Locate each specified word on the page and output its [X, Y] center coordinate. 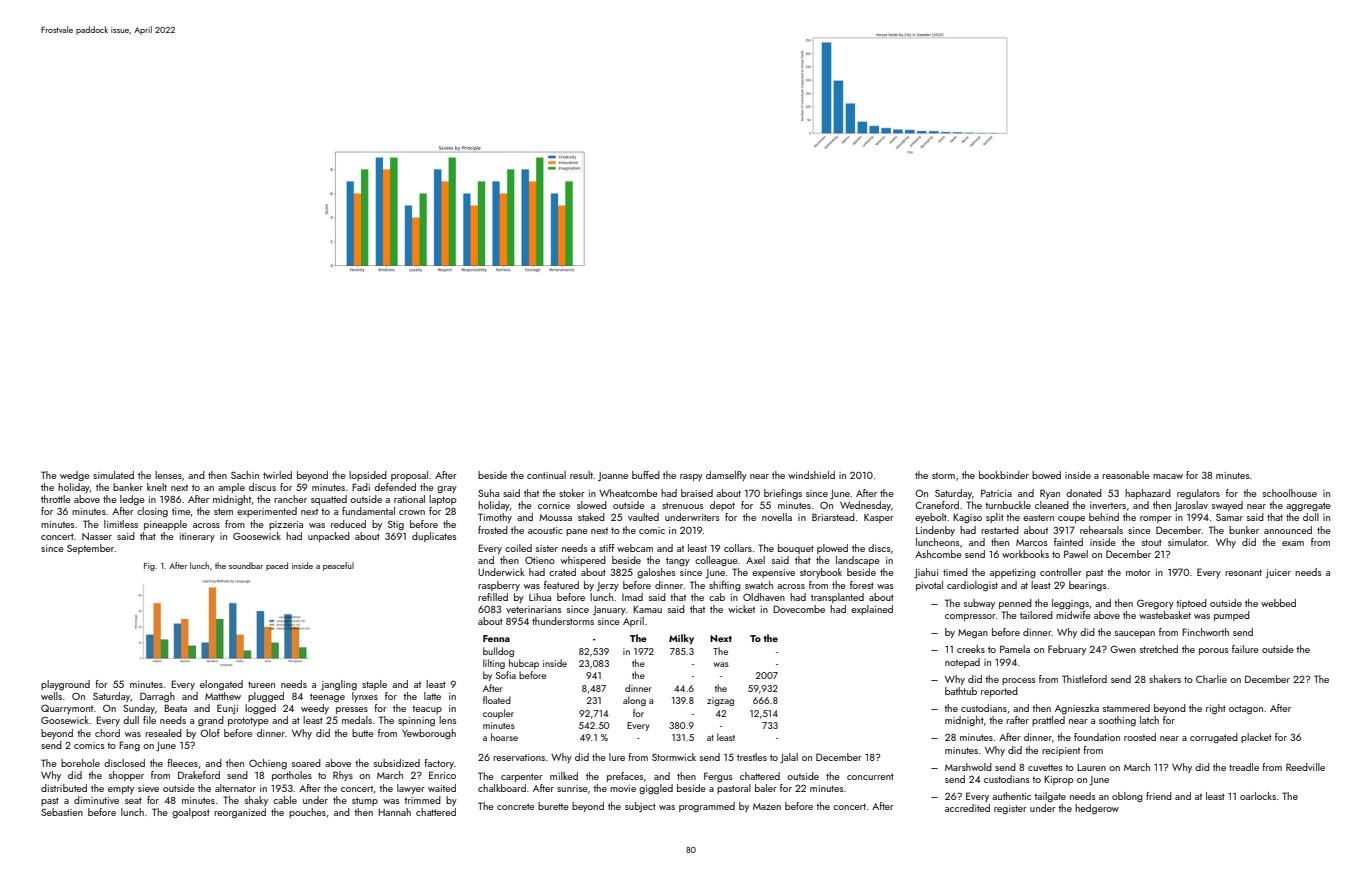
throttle [56, 499]
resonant [1243, 572]
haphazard [1148, 494]
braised [697, 493]
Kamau [647, 609]
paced [277, 566]
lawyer [411, 789]
